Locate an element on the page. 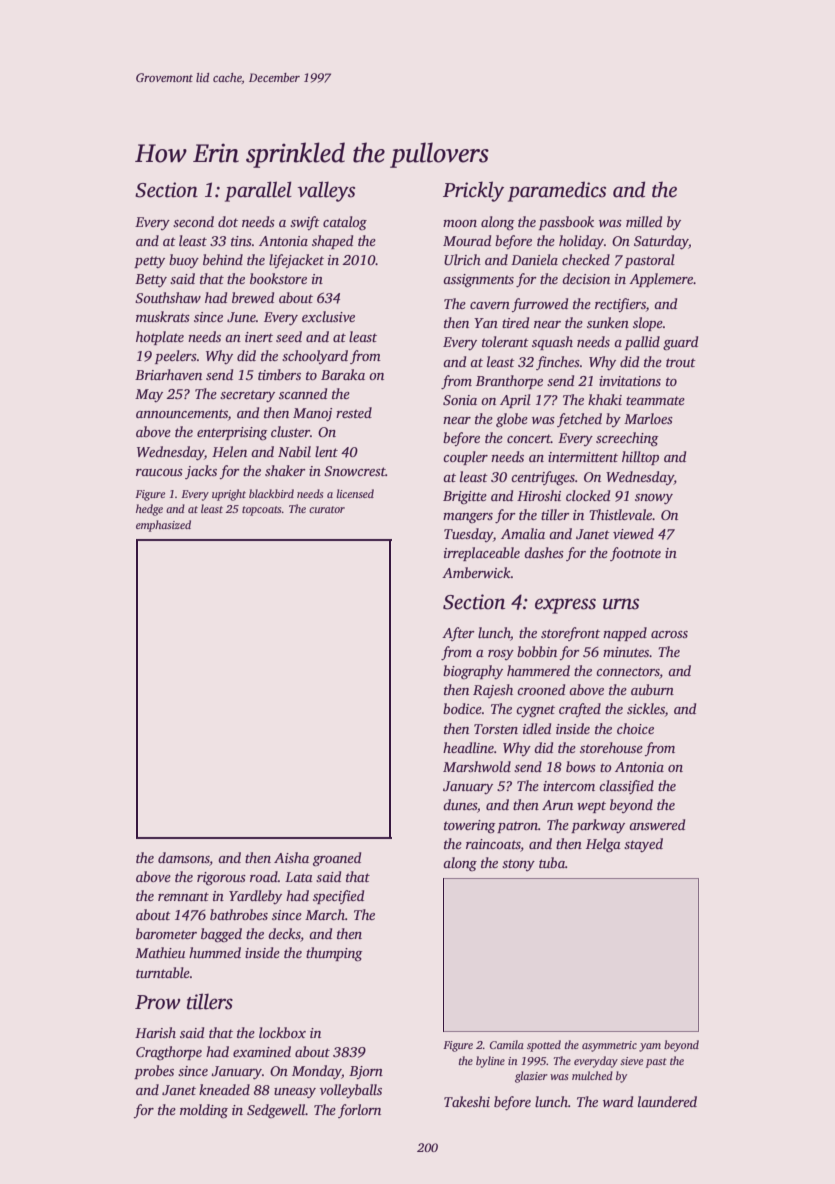 This document has height=1184, width=835. paramedics is located at coordinates (557, 191).
